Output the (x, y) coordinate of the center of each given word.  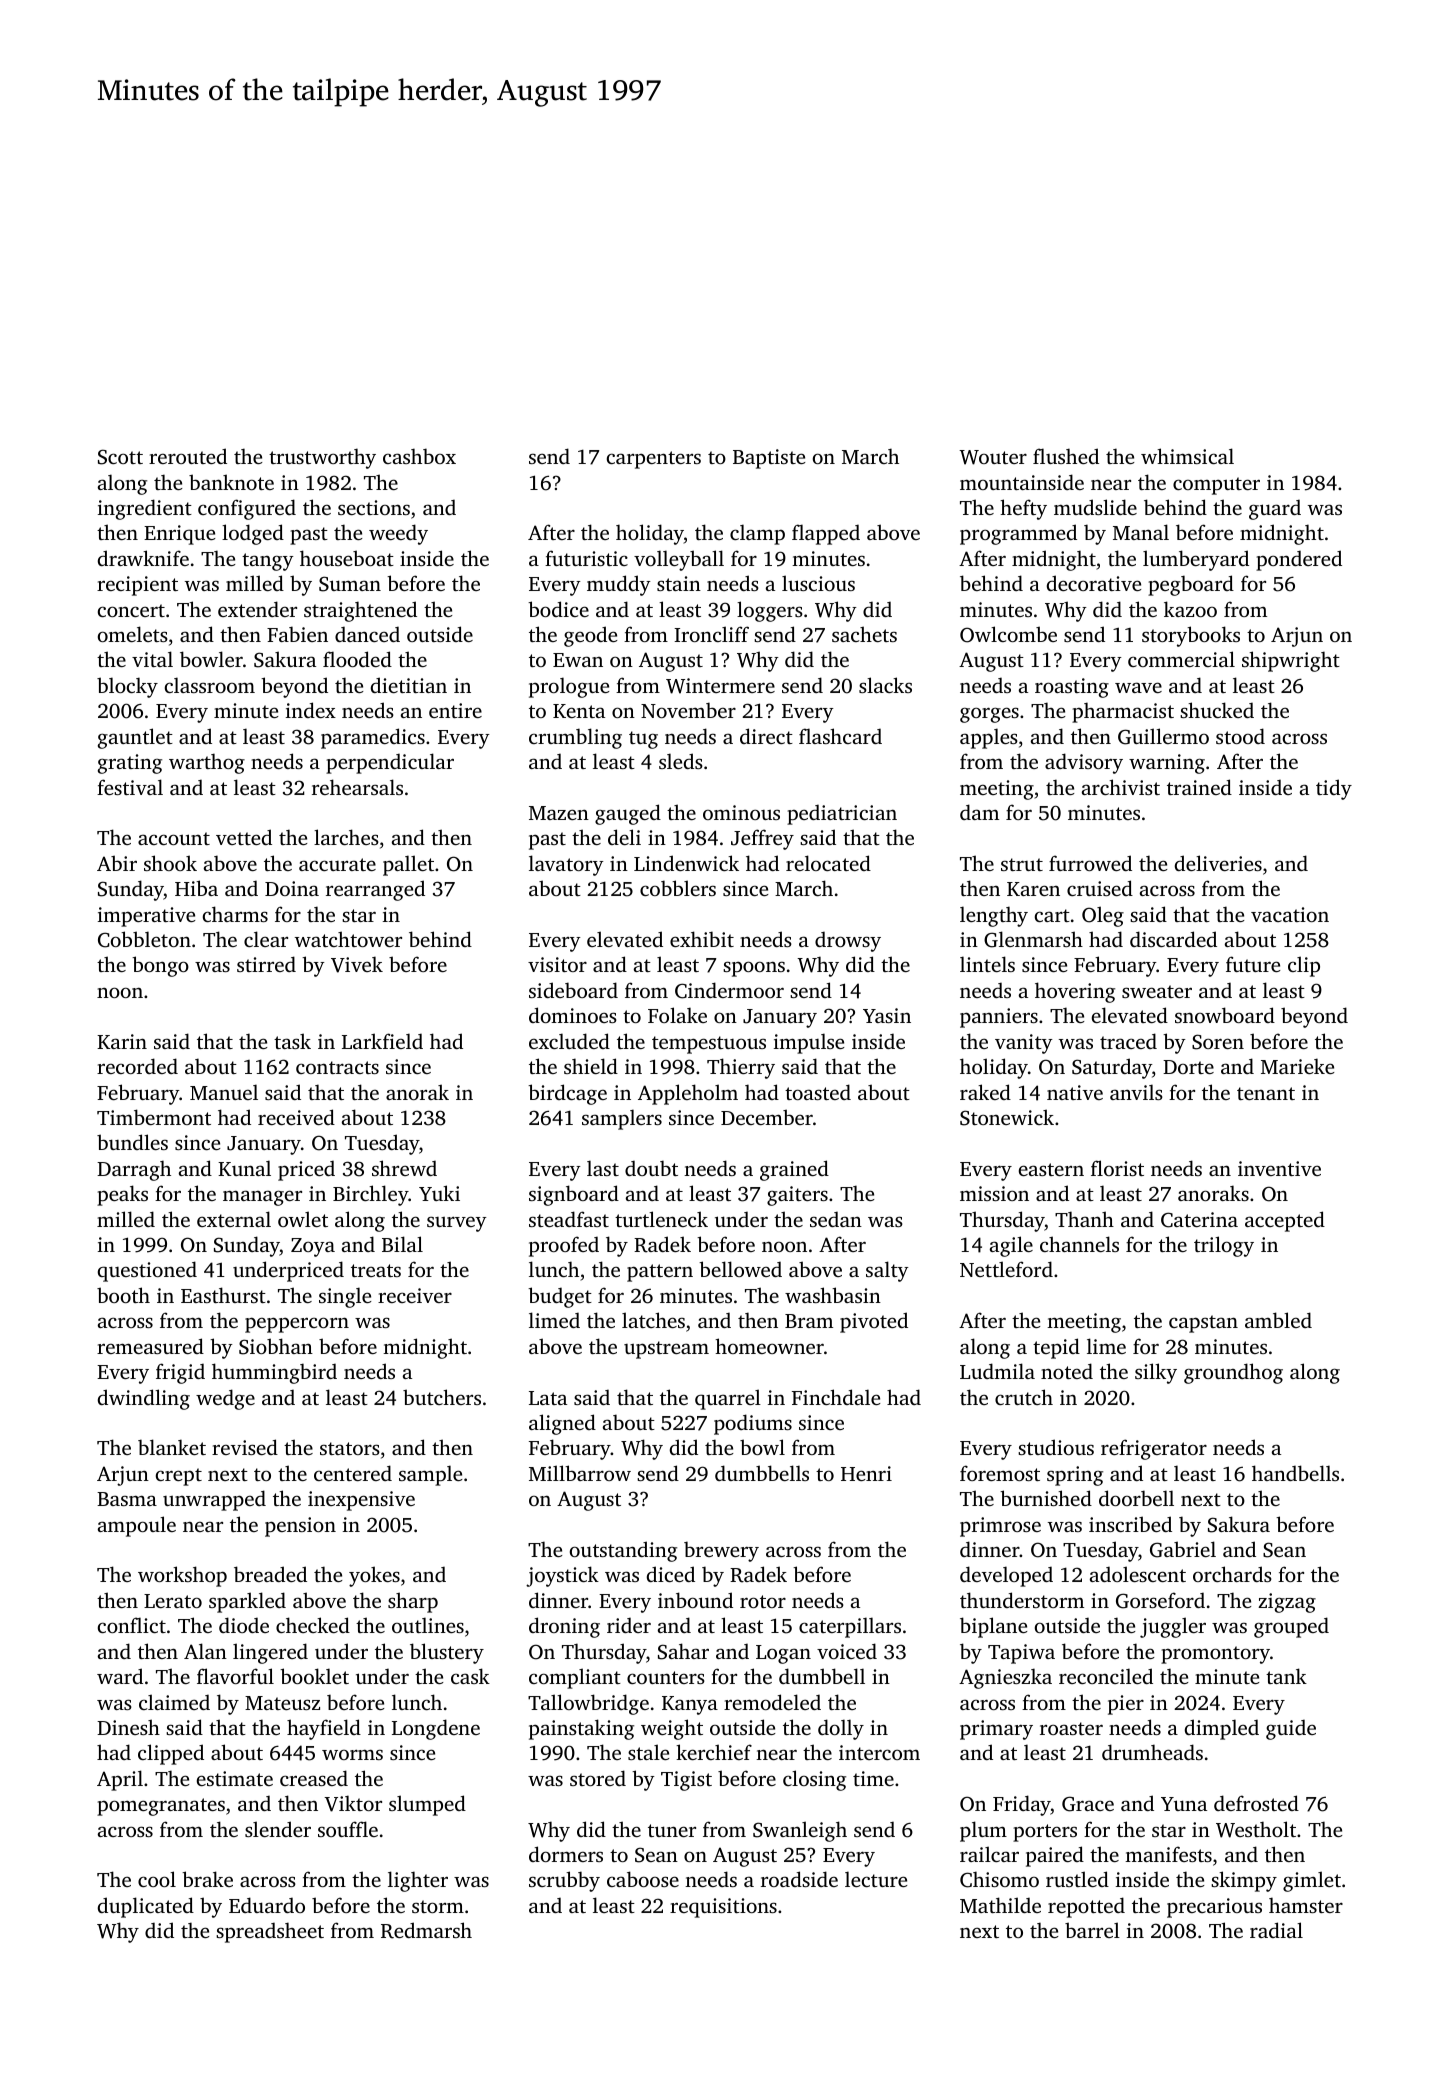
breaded (270, 1574)
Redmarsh (426, 1930)
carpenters (654, 460)
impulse (809, 1043)
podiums (753, 1424)
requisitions (723, 1908)
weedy (398, 534)
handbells (1295, 1473)
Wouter (993, 457)
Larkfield (382, 1041)
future (1253, 964)
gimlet (1312, 1881)
